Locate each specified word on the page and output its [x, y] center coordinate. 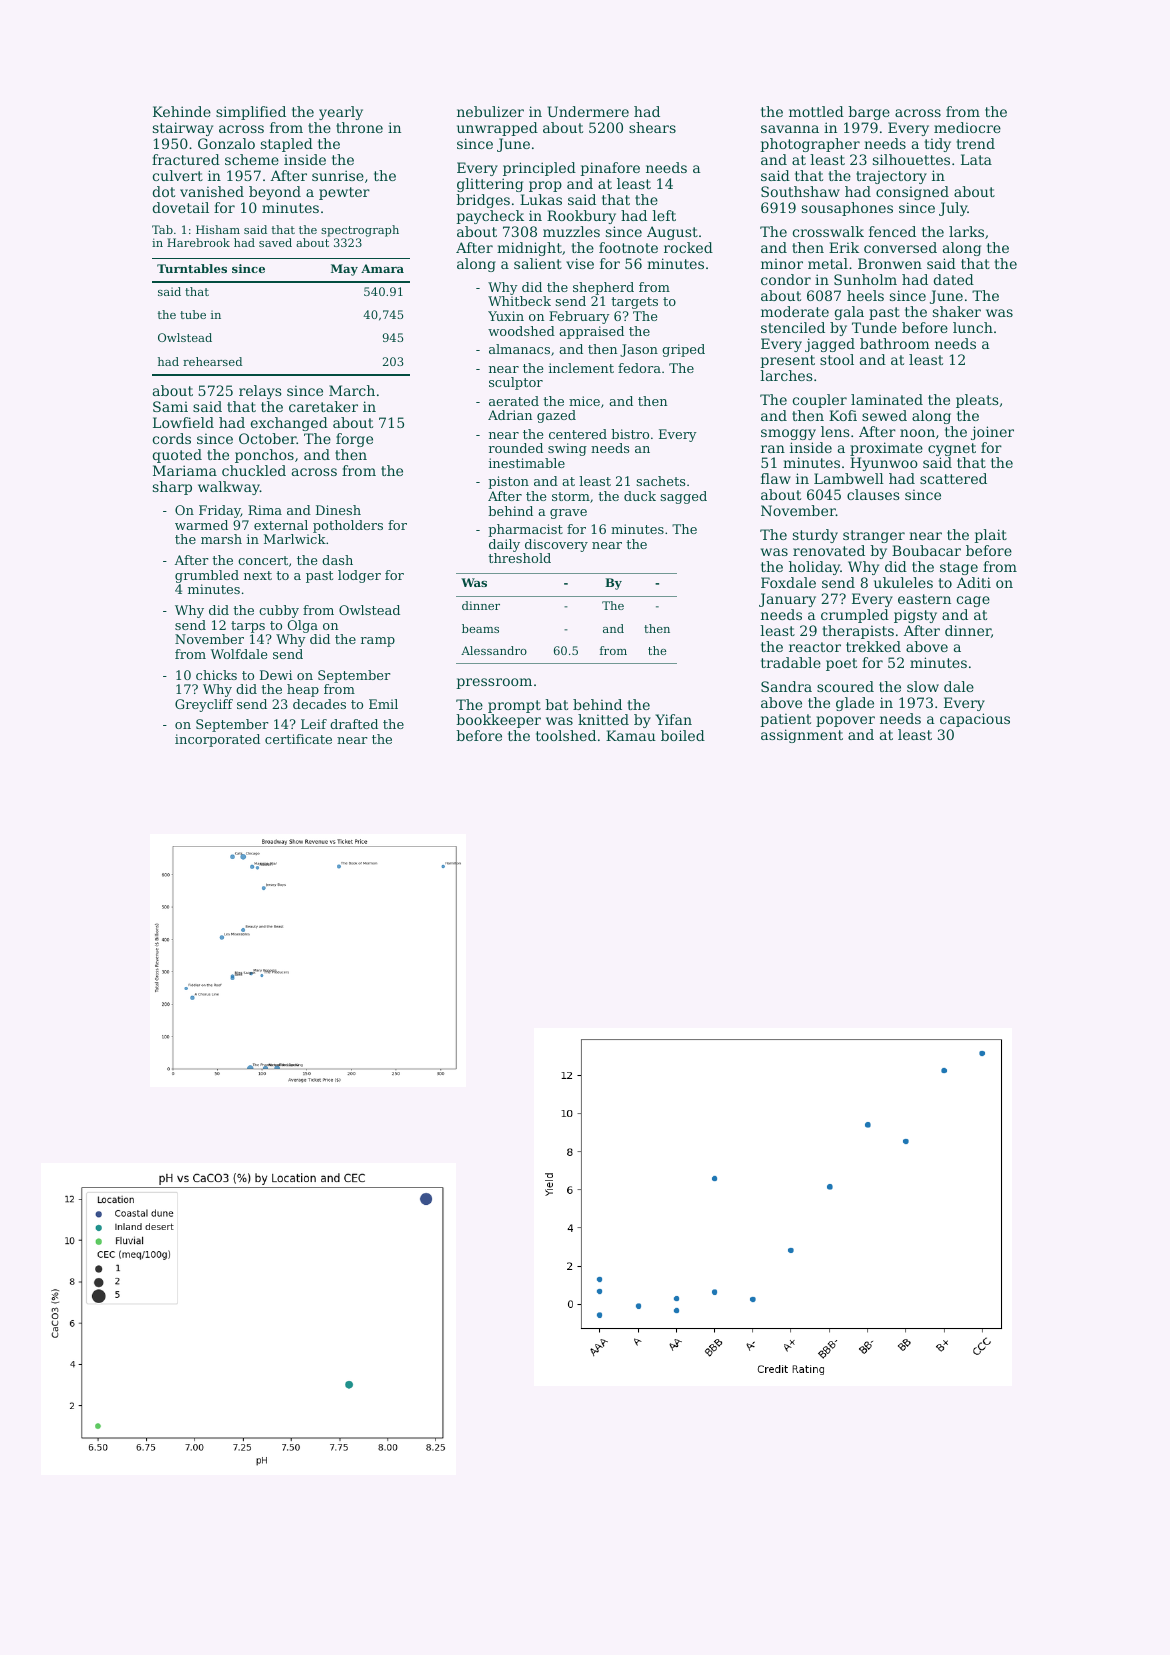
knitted [603, 719]
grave [568, 514]
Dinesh [338, 510]
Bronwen [890, 263]
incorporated [217, 740]
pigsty [915, 616]
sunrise [338, 175]
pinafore [610, 169]
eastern [924, 599]
